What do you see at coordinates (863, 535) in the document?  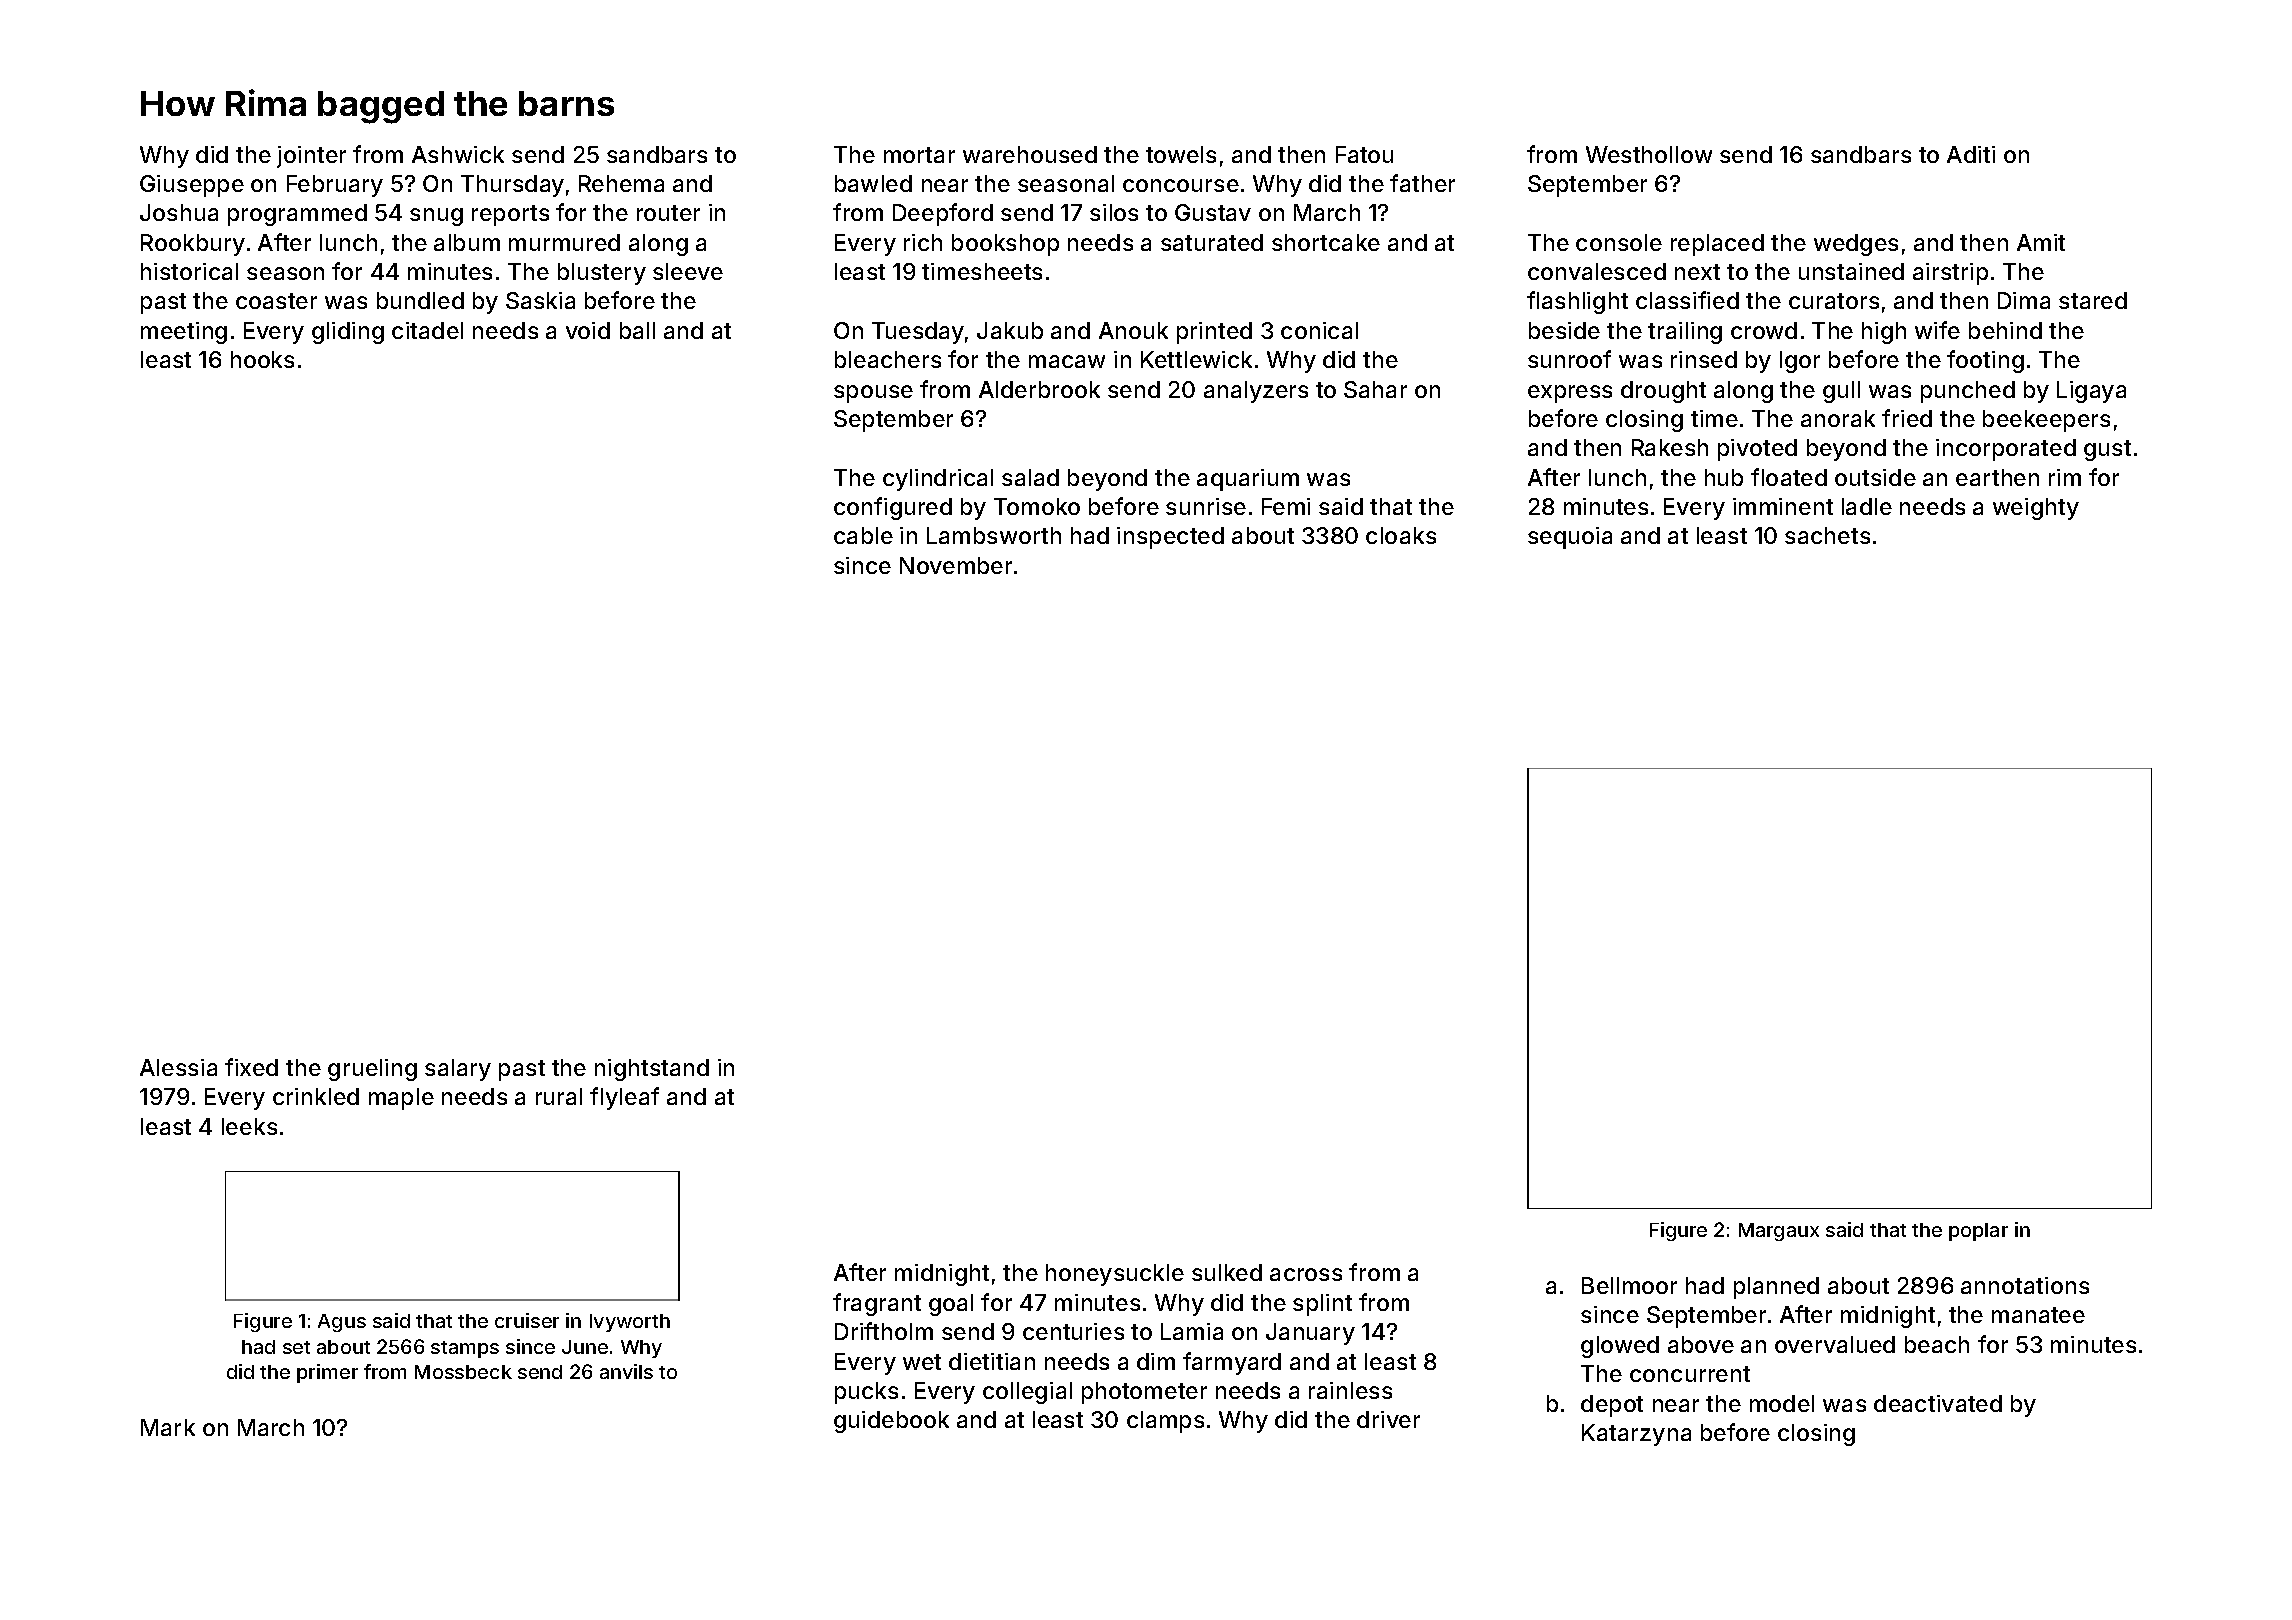 I see `cable` at bounding box center [863, 535].
